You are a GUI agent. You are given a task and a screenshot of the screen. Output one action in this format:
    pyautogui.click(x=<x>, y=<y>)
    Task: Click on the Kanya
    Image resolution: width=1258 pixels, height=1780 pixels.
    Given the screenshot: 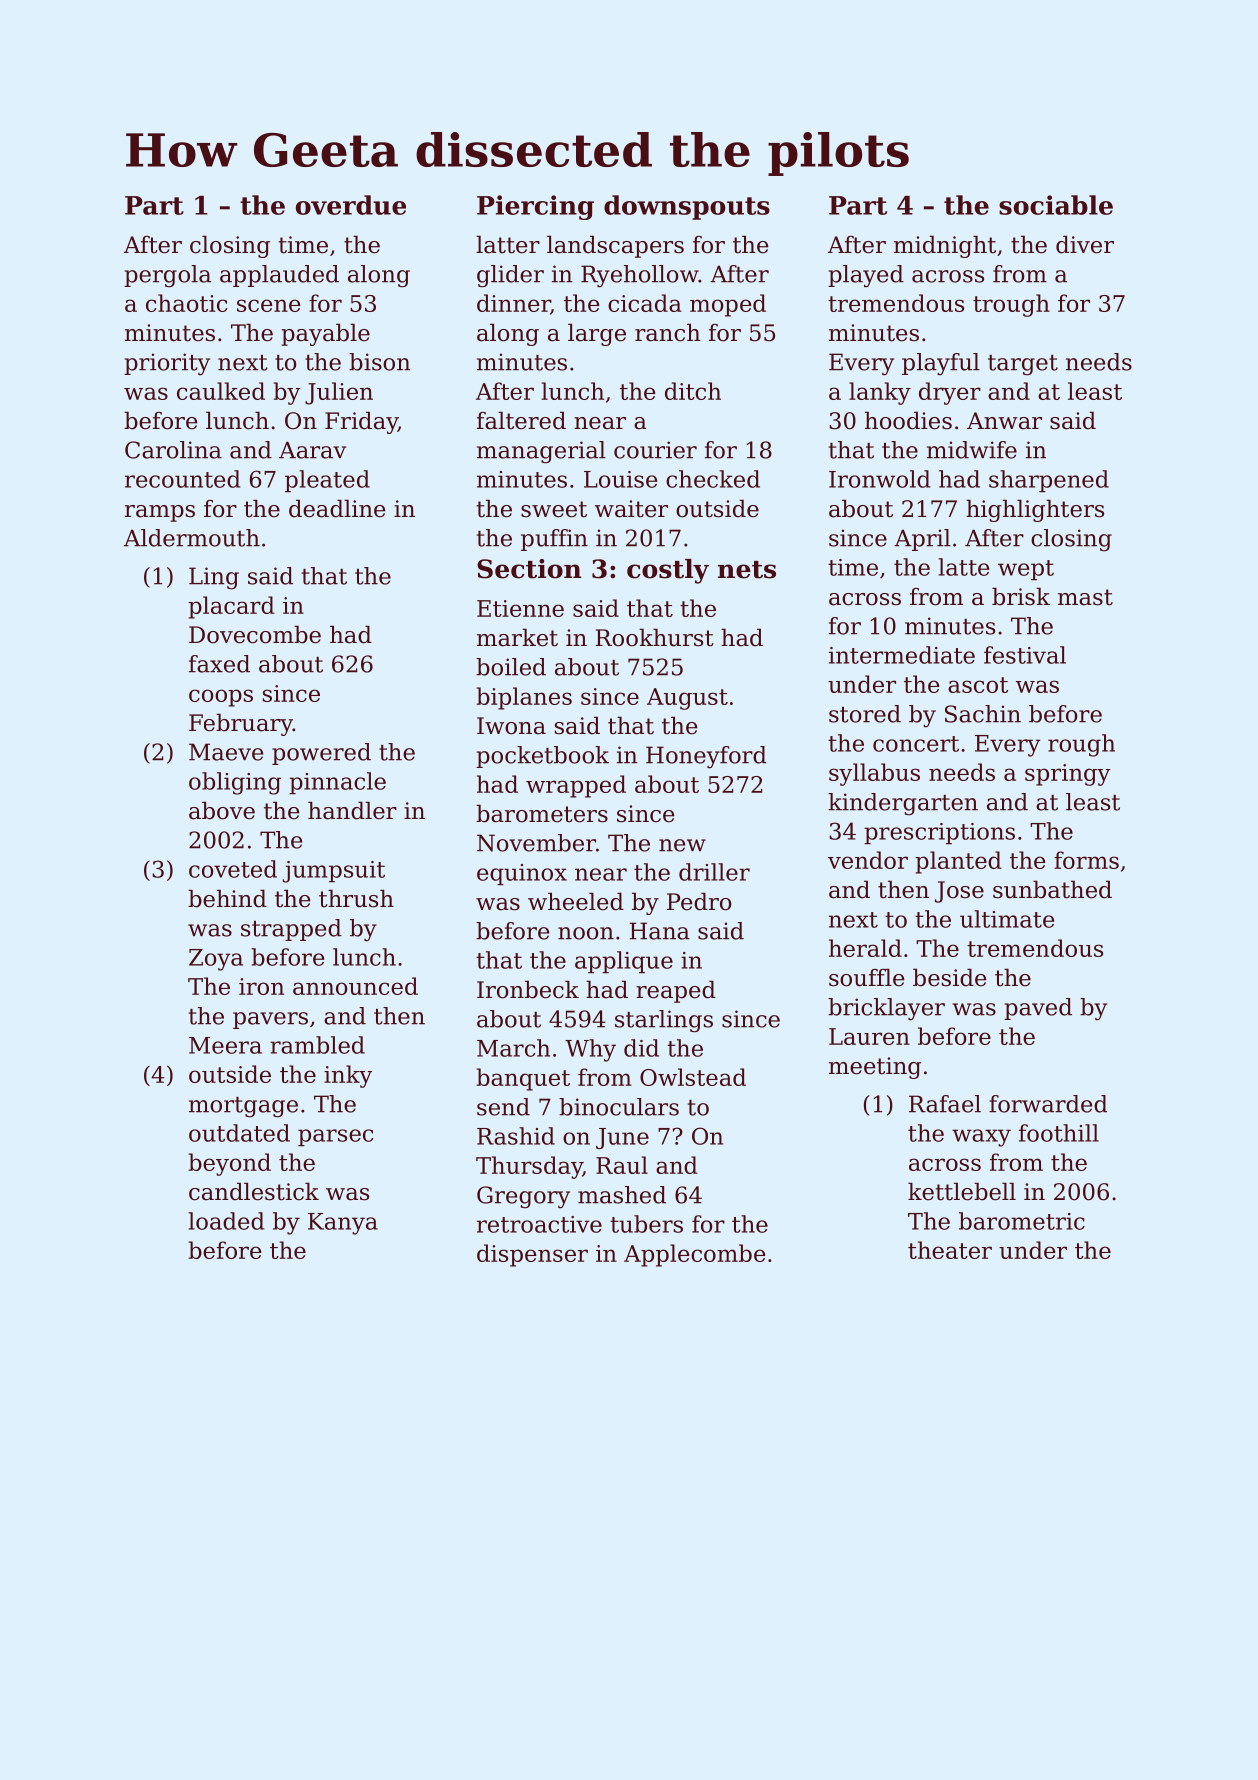 What is the action you would take?
    pyautogui.click(x=343, y=1224)
